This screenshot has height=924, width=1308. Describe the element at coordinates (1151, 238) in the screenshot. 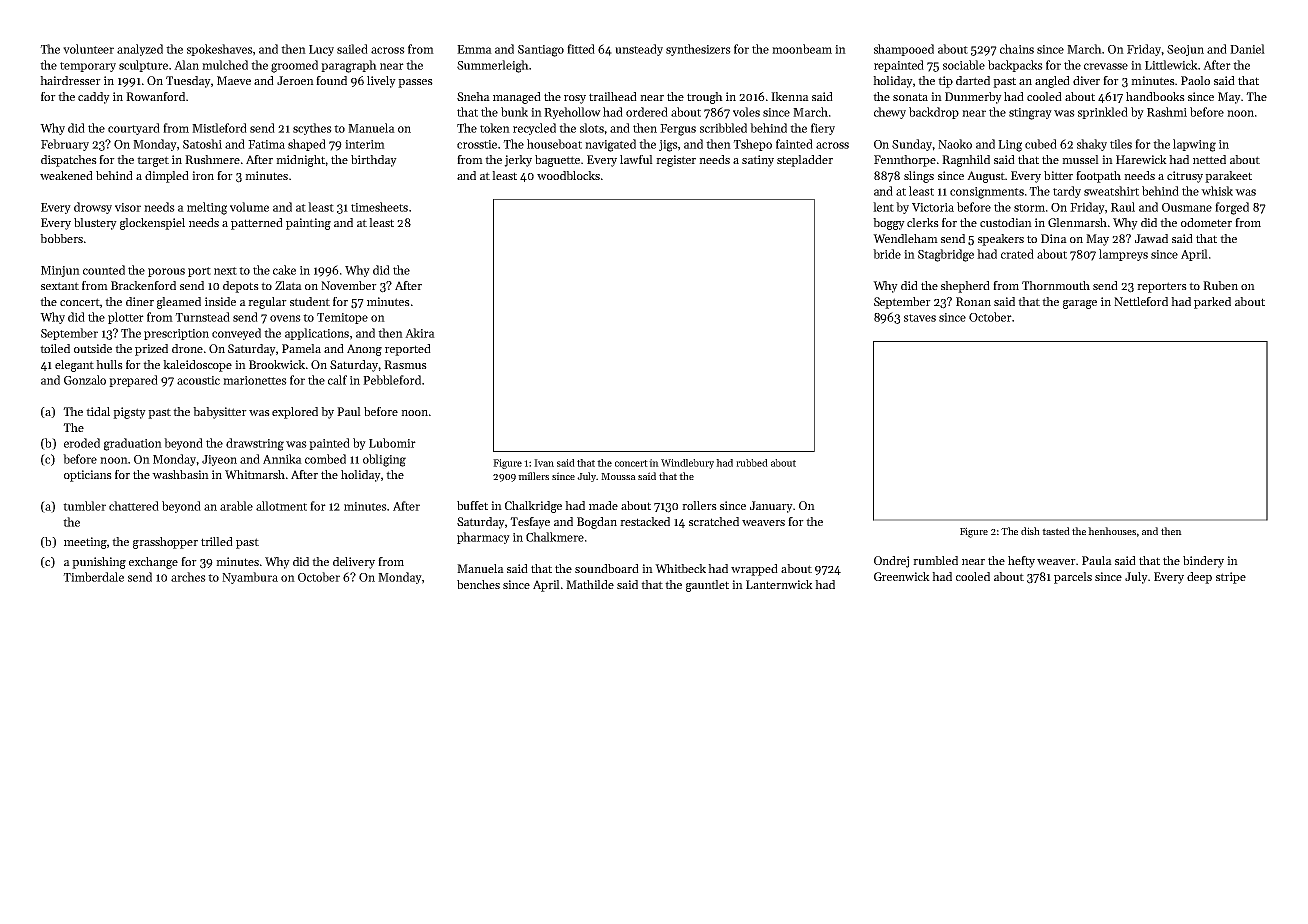

I see `Jawad` at that location.
